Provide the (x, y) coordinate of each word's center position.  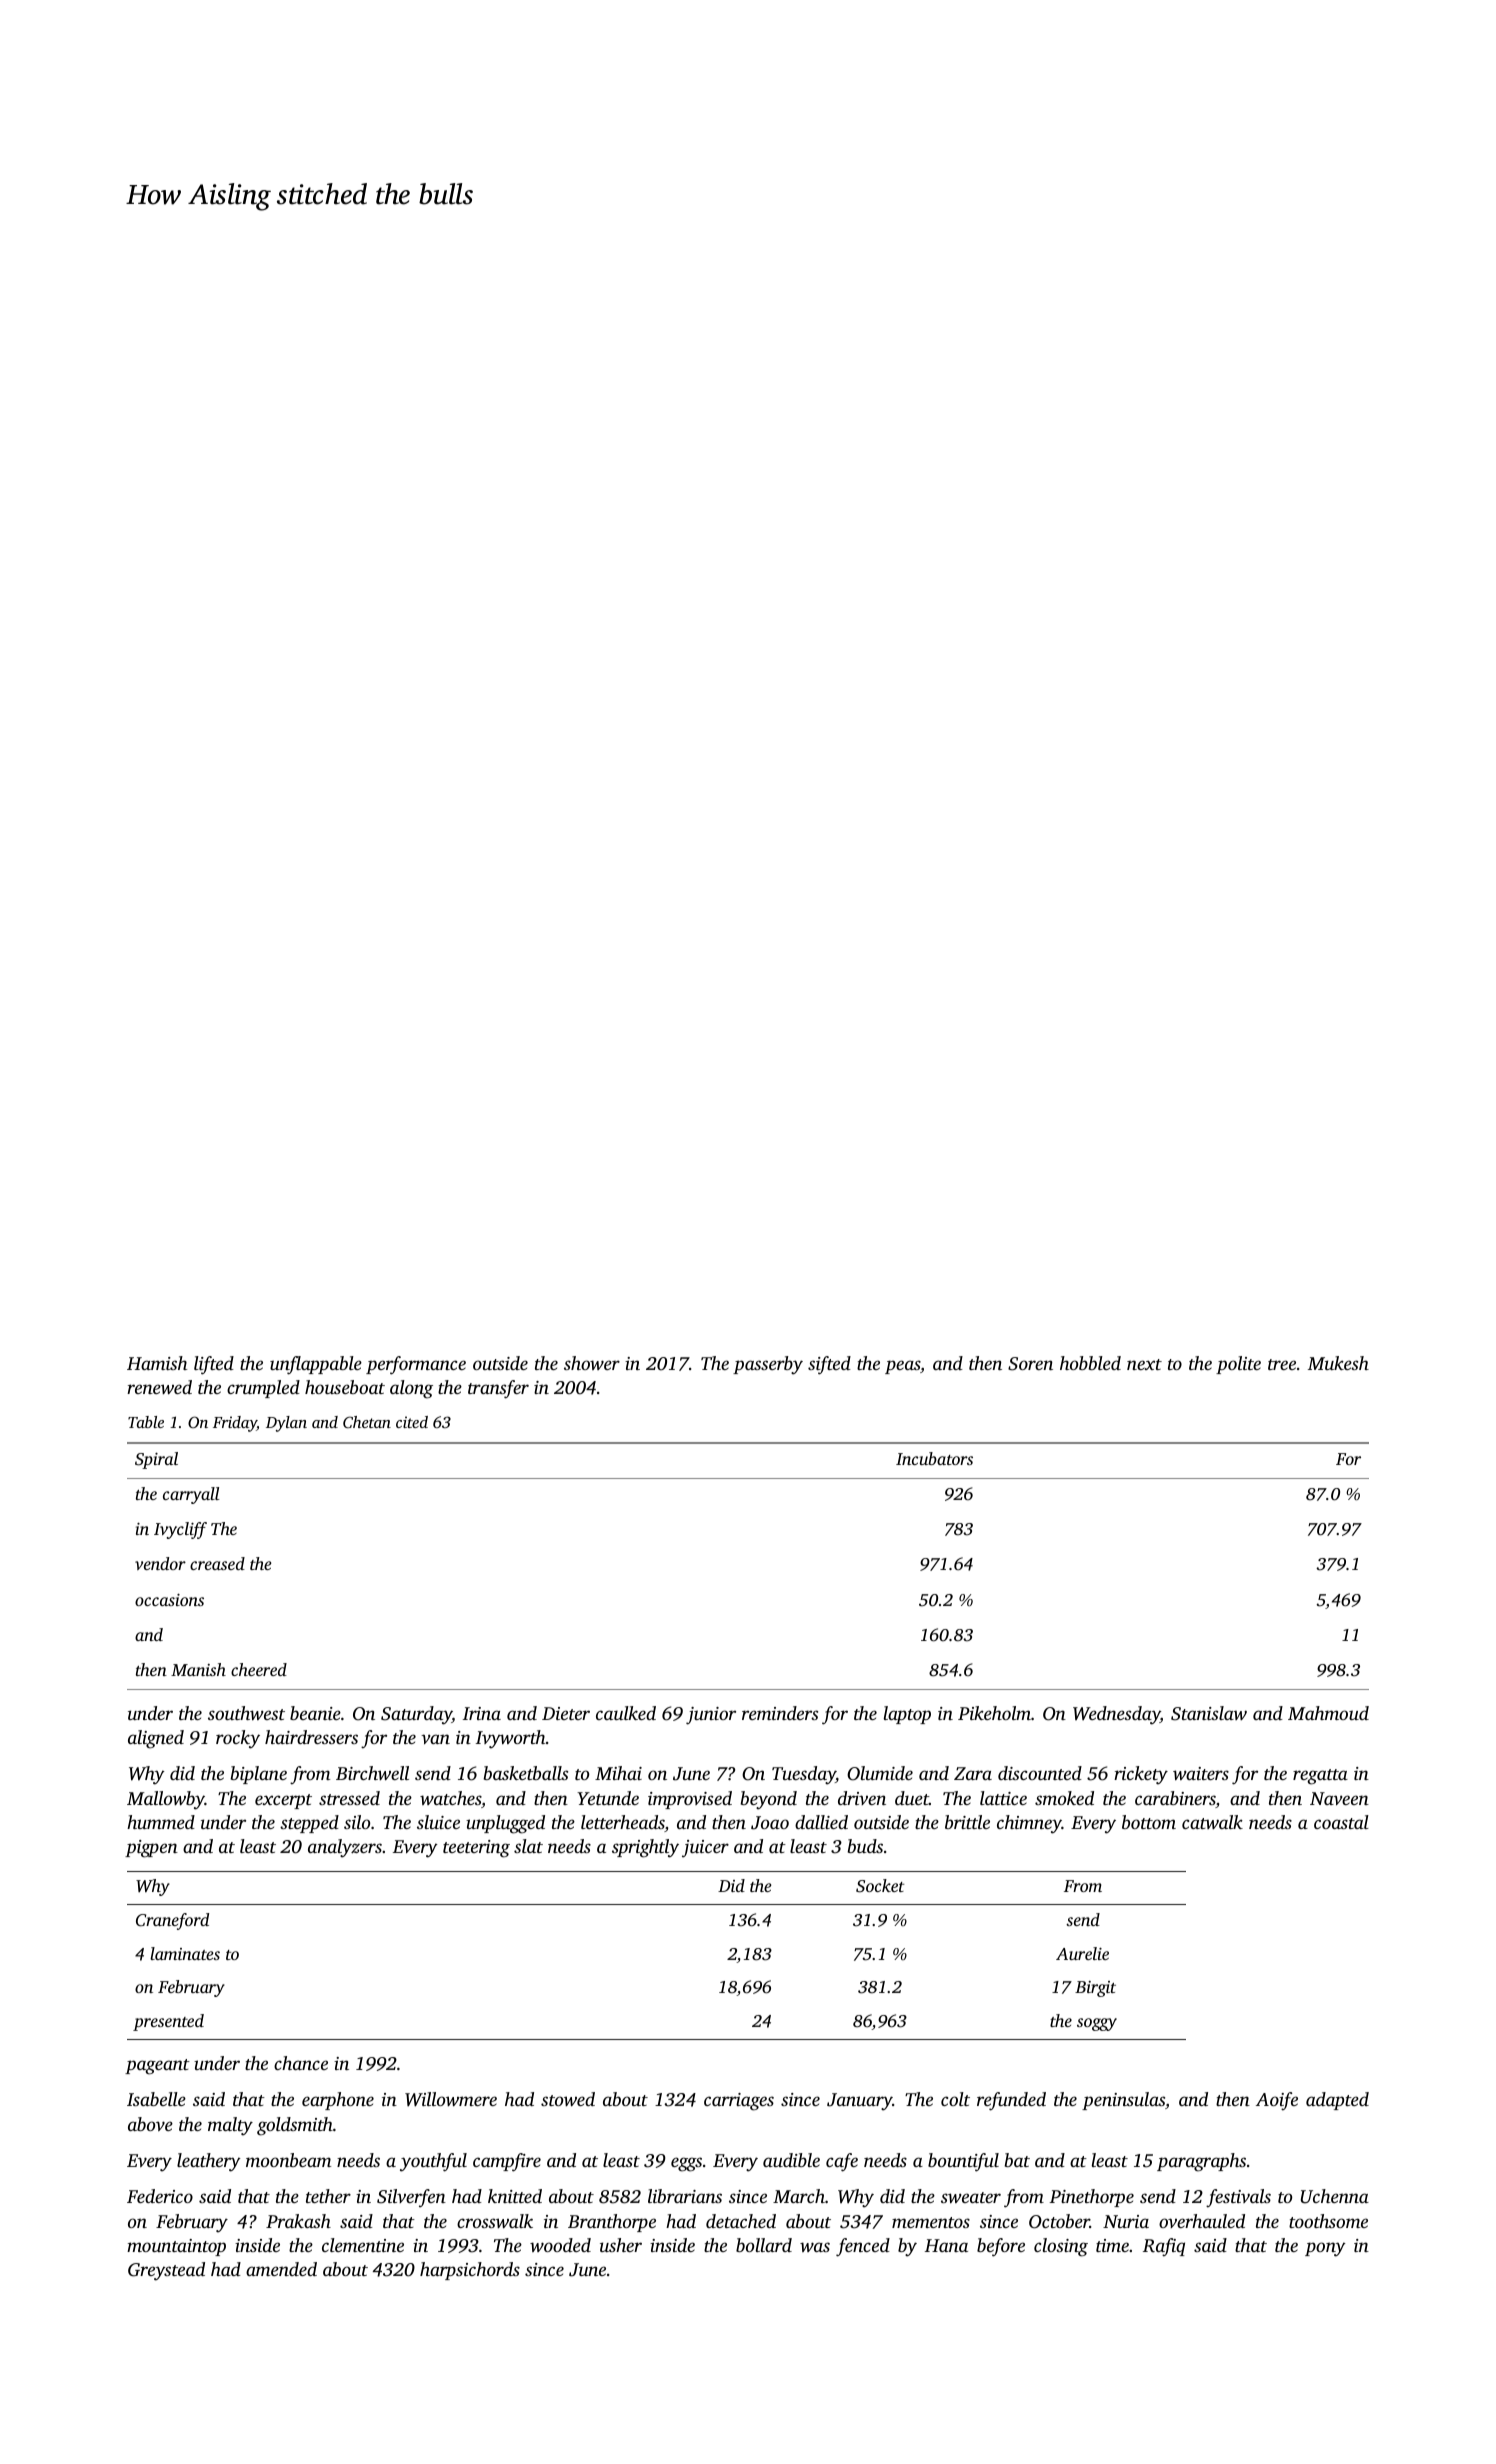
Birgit (1095, 1989)
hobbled (1090, 1363)
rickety (1141, 1775)
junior (711, 1716)
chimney (1029, 1824)
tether (328, 2196)
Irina (482, 1713)
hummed (161, 1822)
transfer (498, 1389)
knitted (515, 2196)
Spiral (156, 1460)
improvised (690, 1800)
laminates (185, 1953)
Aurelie (1082, 1953)
